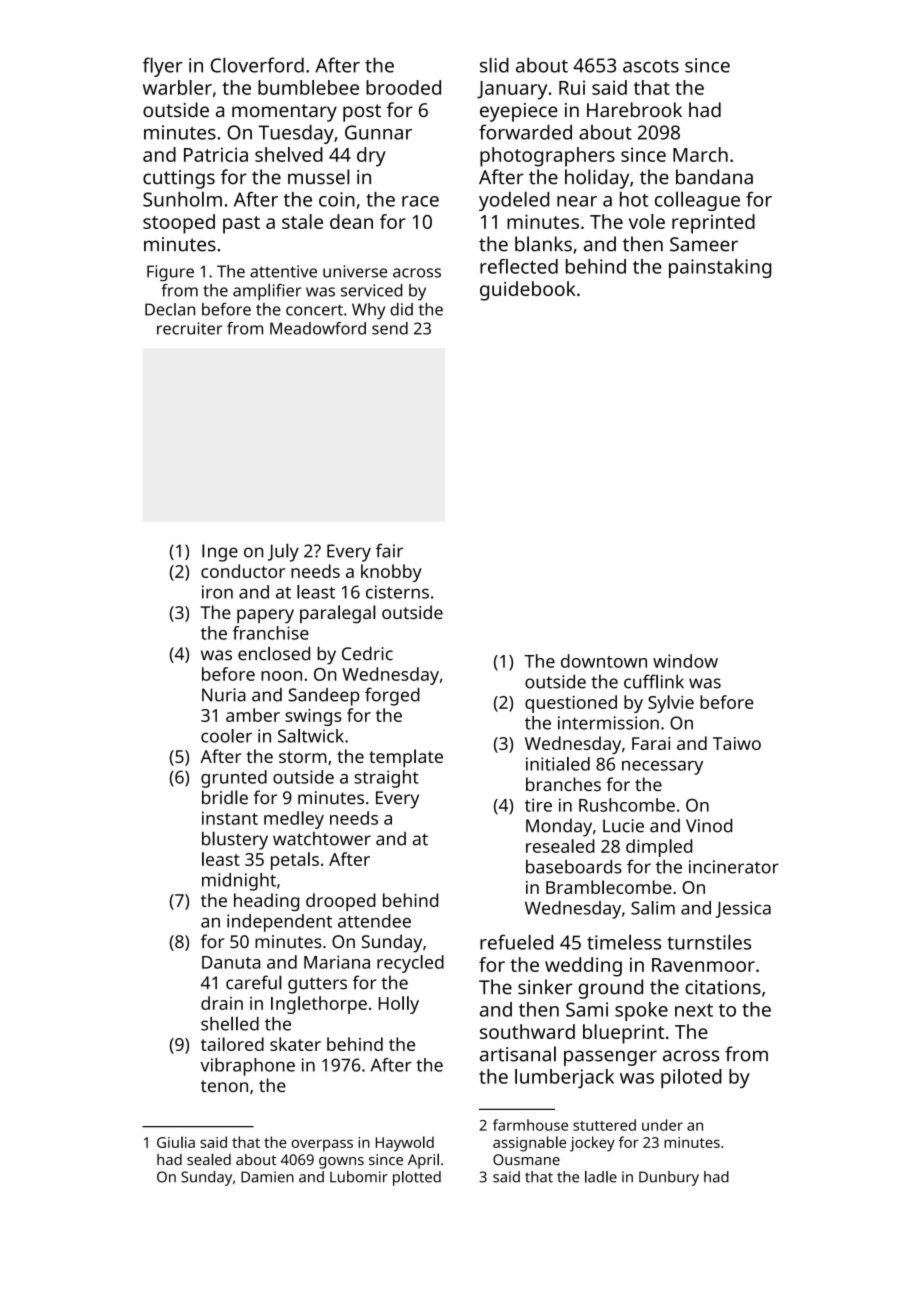  What do you see at coordinates (627, 805) in the screenshot?
I see `Rushcombe` at bounding box center [627, 805].
